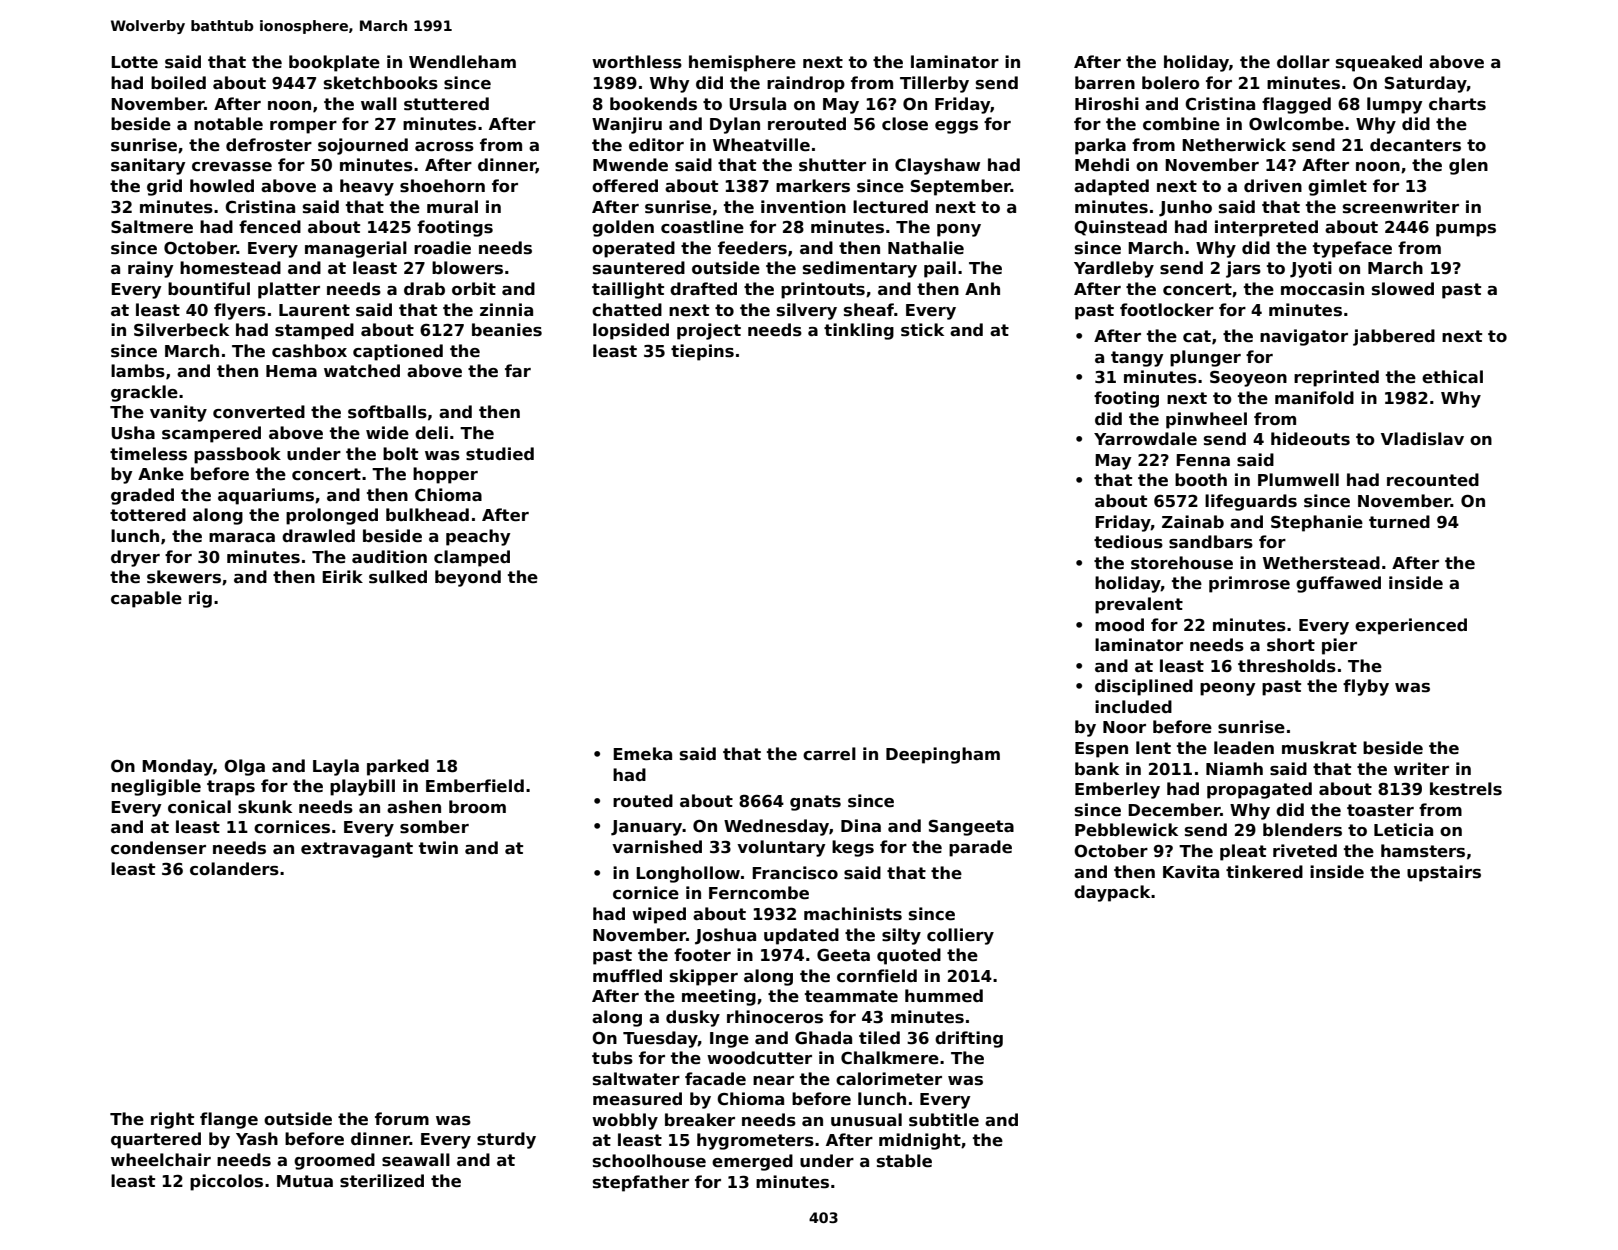  I want to click on upstairs, so click(1444, 873).
